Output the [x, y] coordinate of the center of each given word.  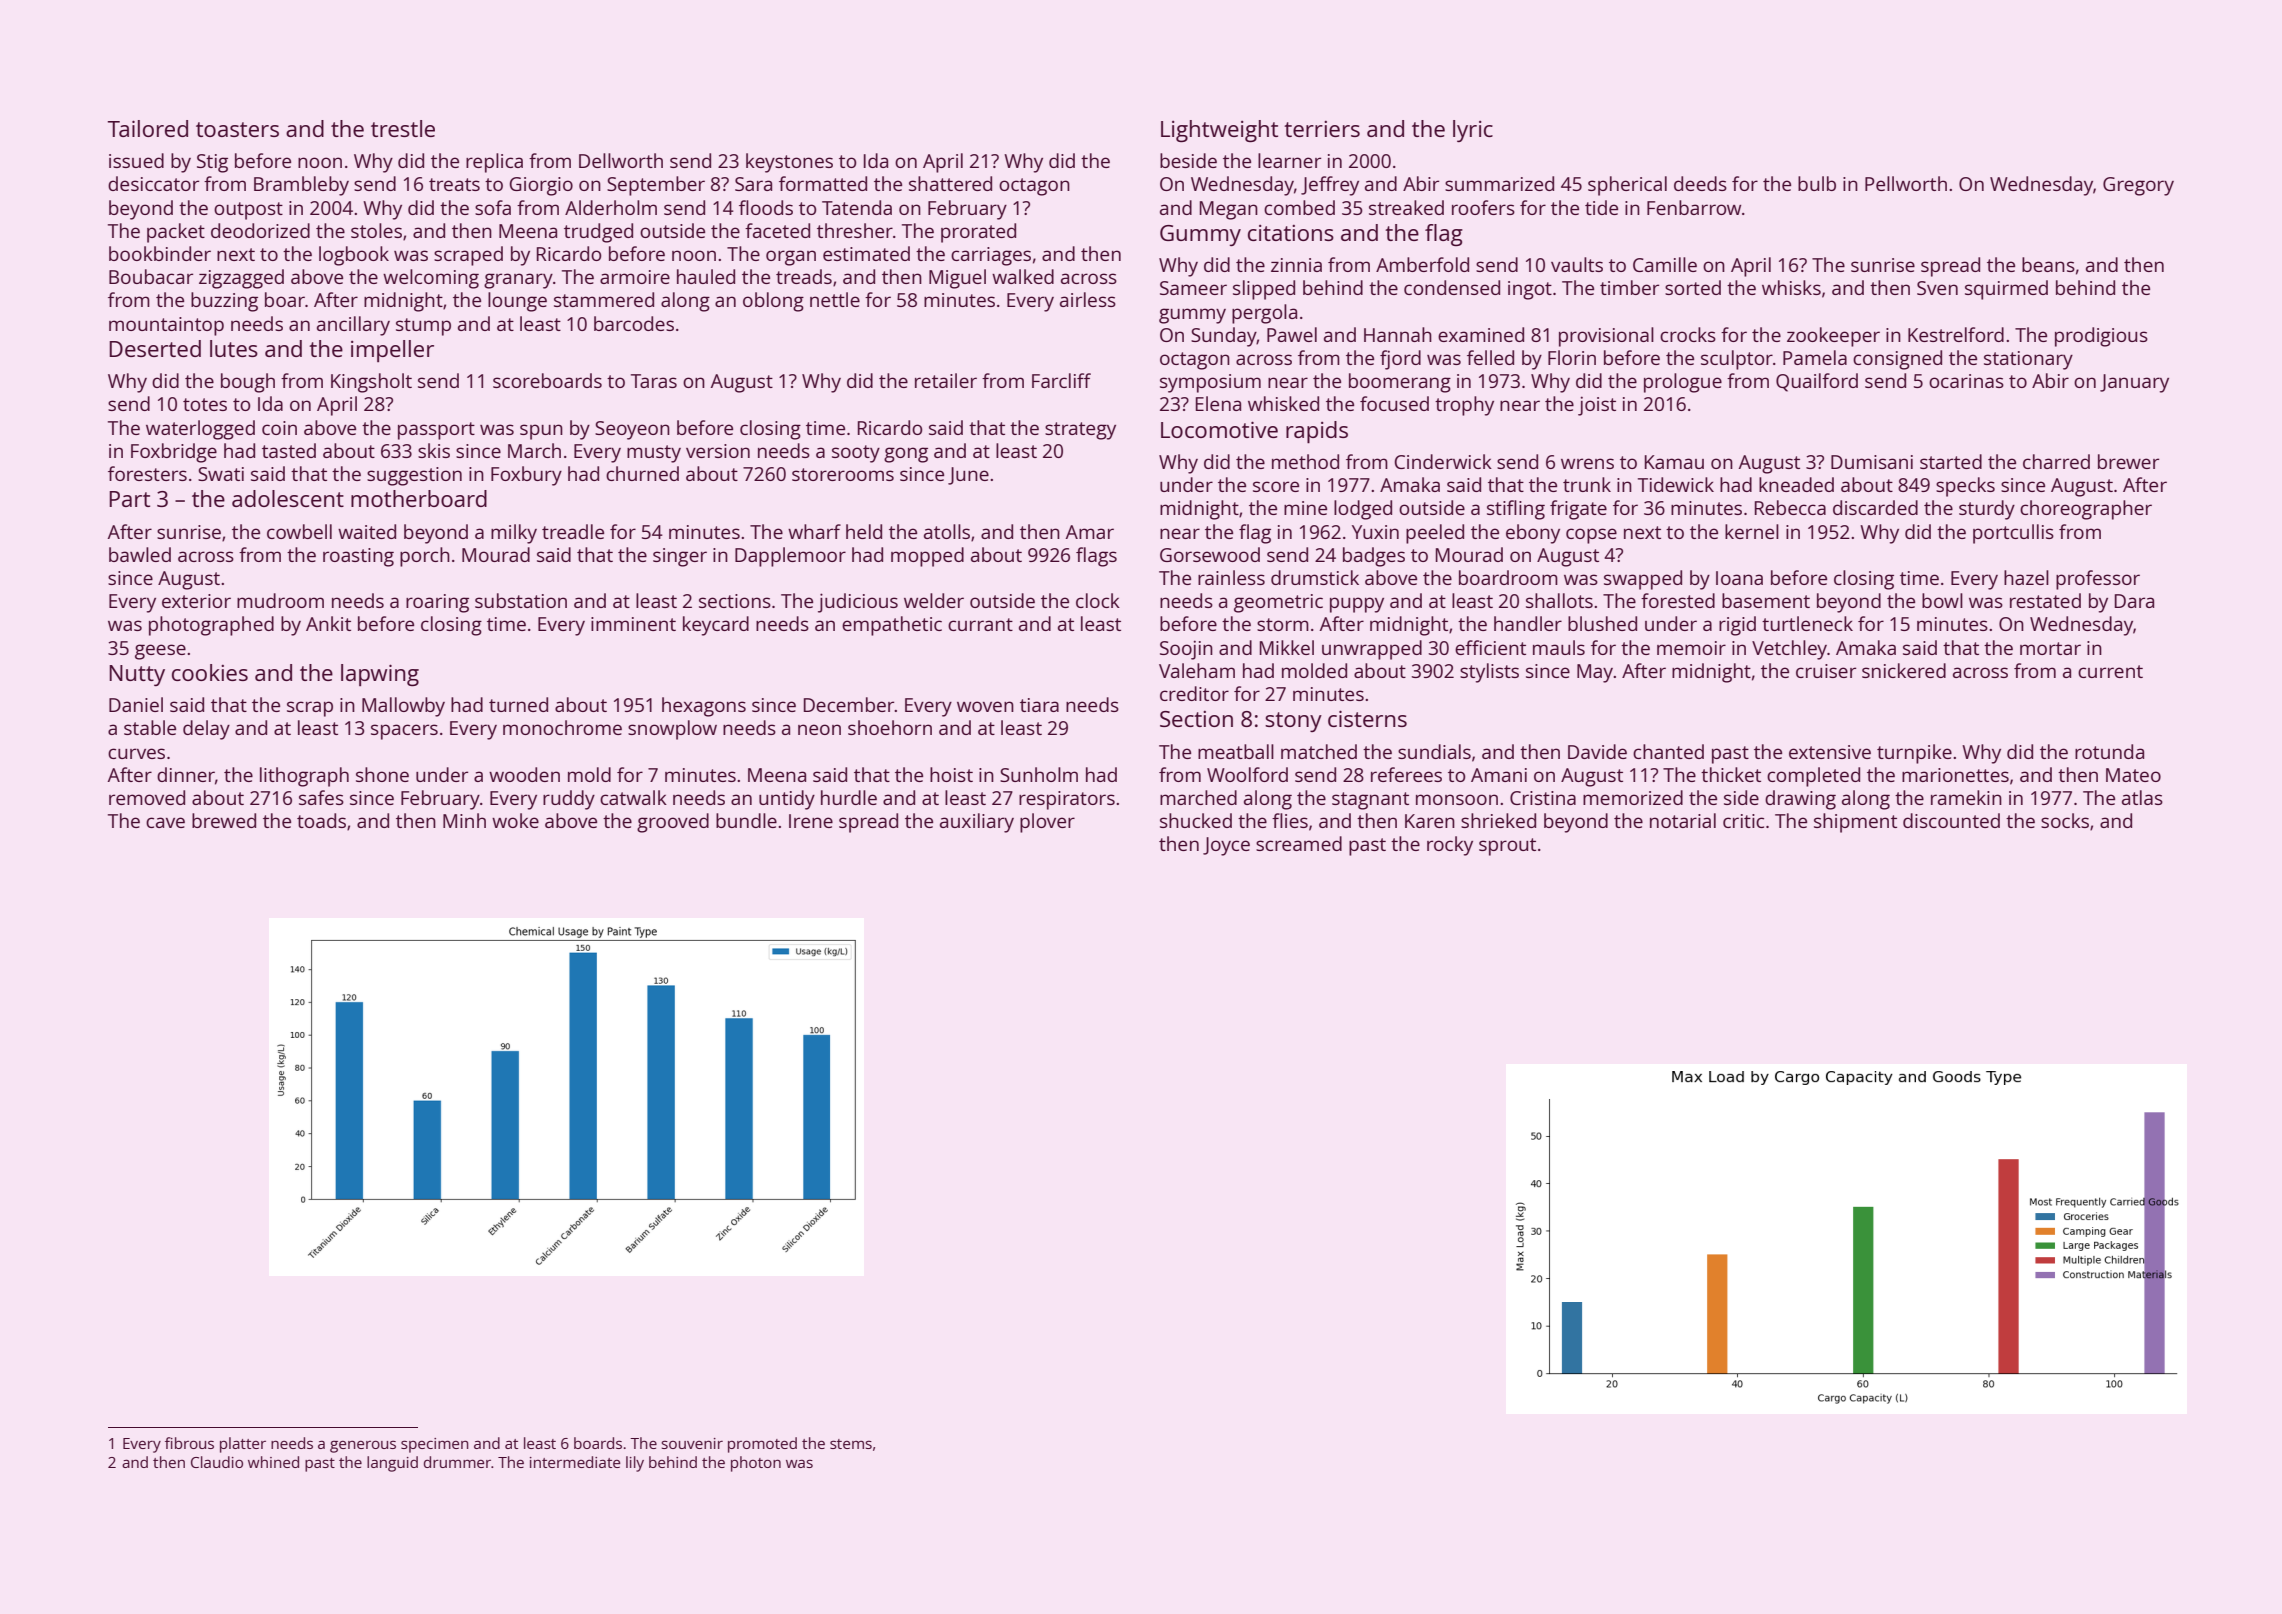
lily [635, 1464]
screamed [1299, 843]
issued [136, 160]
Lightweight [1219, 131]
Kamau [1674, 462]
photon [756, 1464]
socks [2065, 820]
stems [851, 1444]
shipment [1855, 823]
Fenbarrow [1694, 207]
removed [147, 797]
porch [425, 557]
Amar [1090, 532]
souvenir [692, 1443]
